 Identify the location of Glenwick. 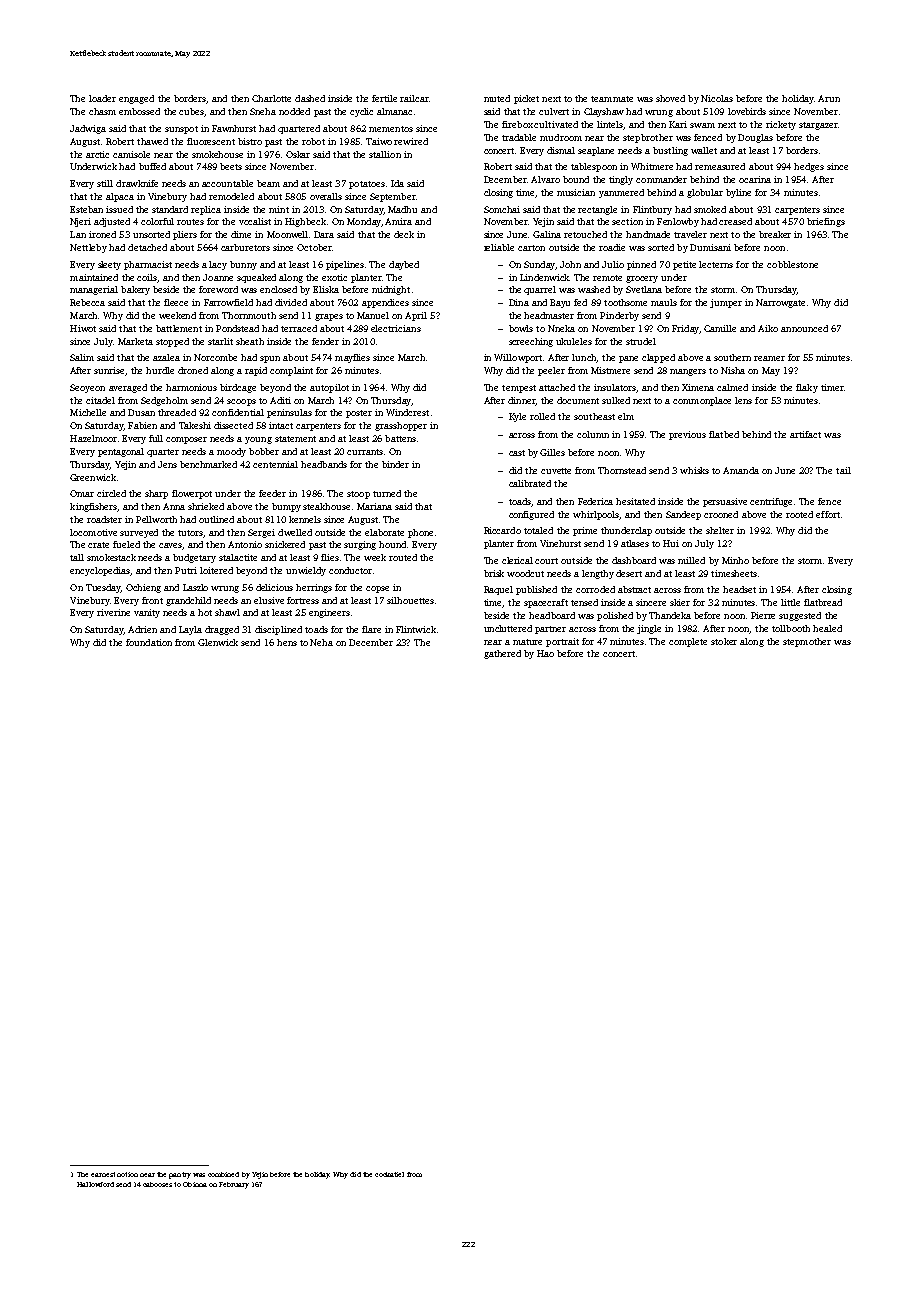
(218, 642).
